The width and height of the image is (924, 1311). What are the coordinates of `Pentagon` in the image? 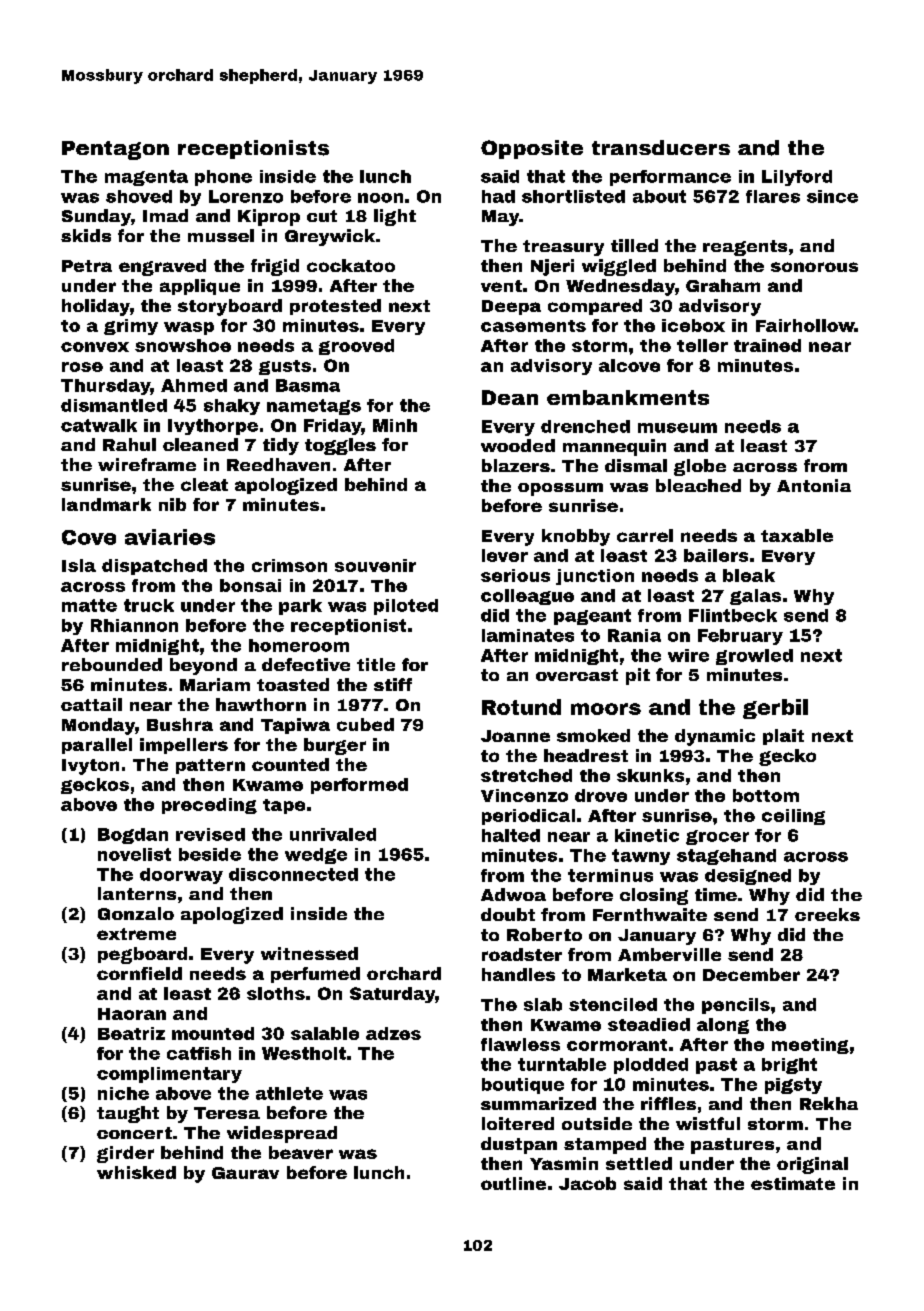 It's located at (115, 150).
